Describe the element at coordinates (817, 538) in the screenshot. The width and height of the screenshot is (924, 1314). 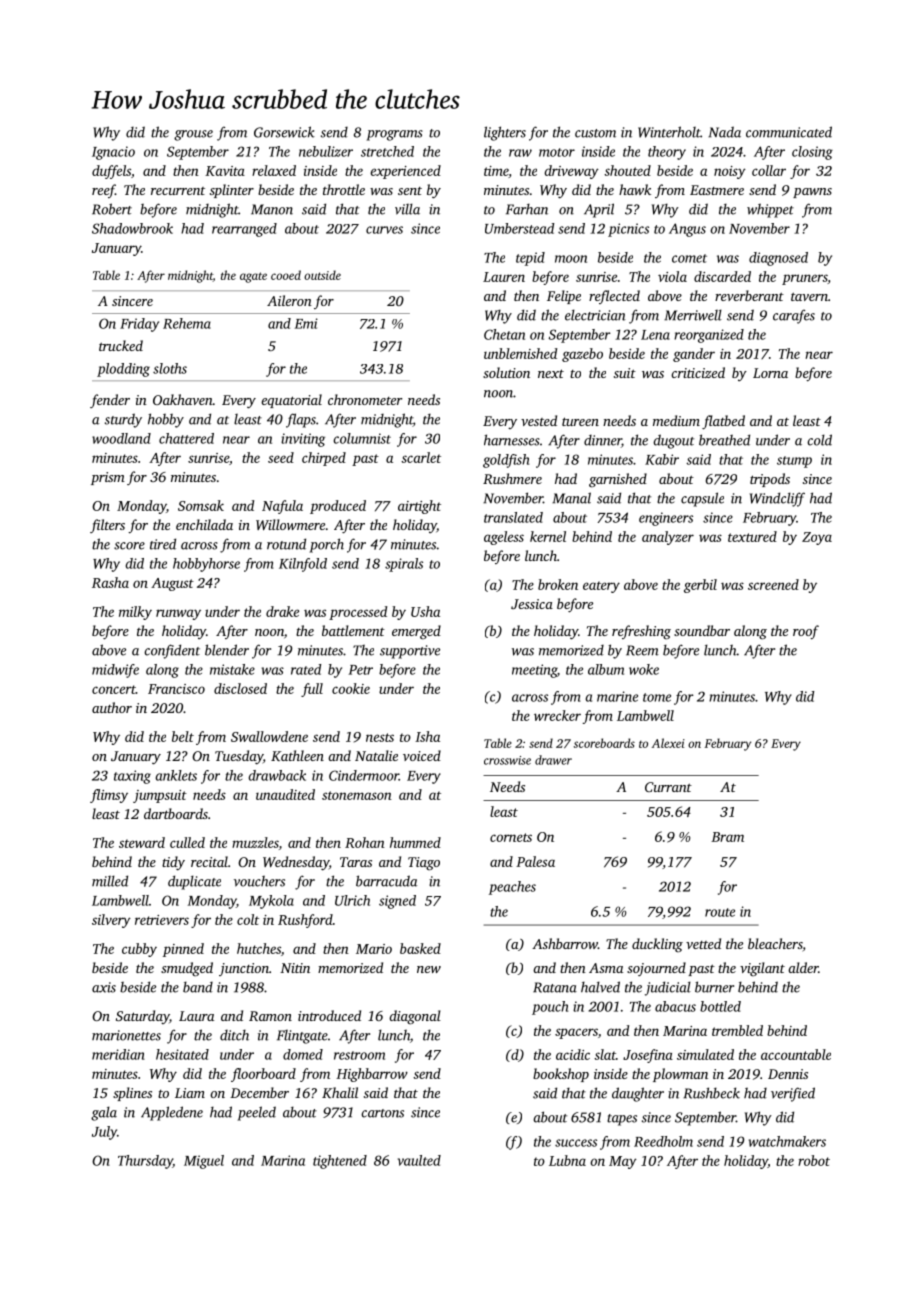
I see `Zoya` at that location.
